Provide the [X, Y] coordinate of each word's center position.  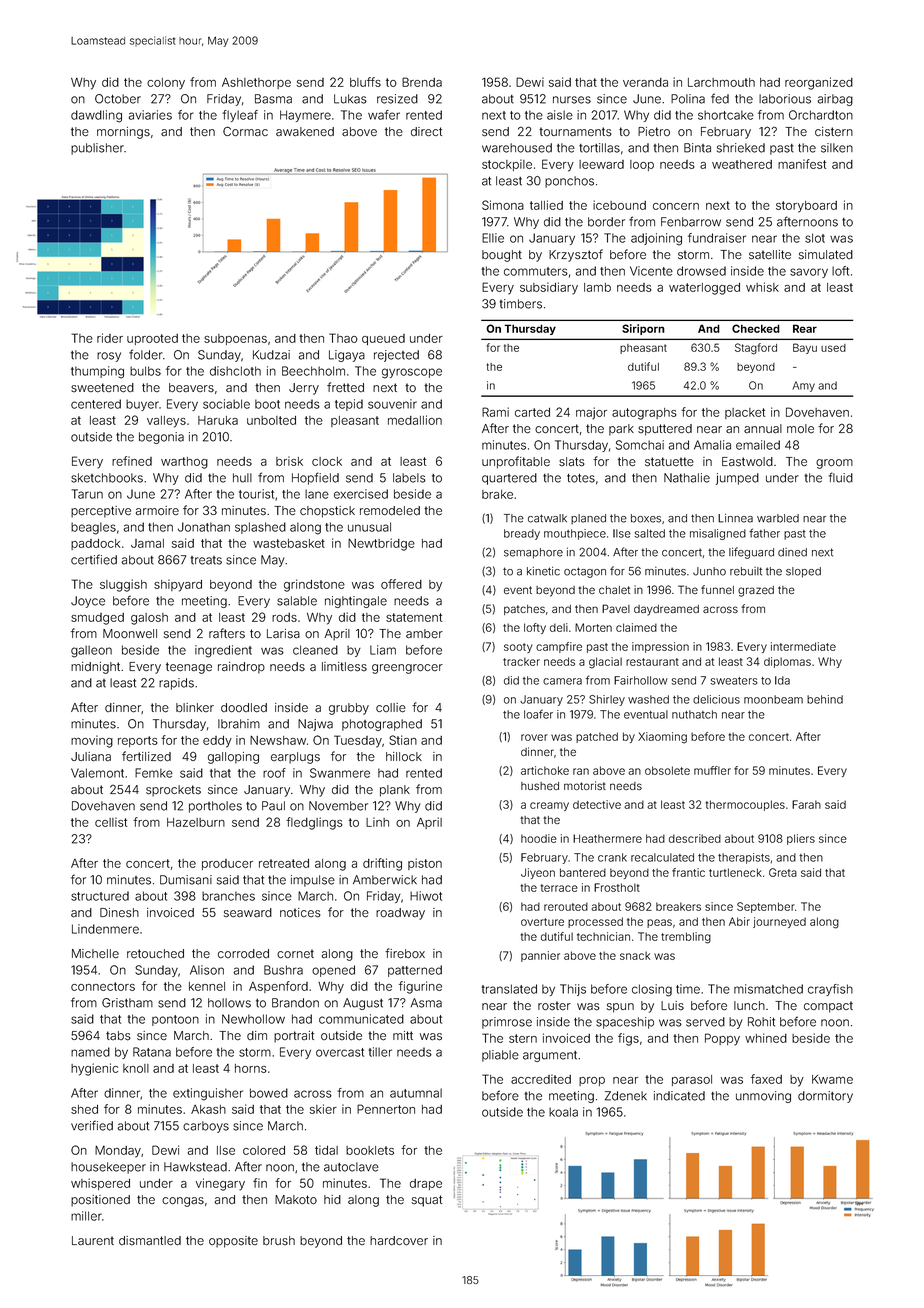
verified [92, 1125]
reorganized [819, 83]
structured [100, 896]
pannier [540, 956]
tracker [521, 661]
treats [206, 560]
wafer [384, 115]
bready [522, 534]
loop [642, 165]
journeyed [779, 922]
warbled [778, 518]
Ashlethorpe [256, 83]
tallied [546, 205]
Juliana [91, 757]
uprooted [152, 339]
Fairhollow [641, 680]
